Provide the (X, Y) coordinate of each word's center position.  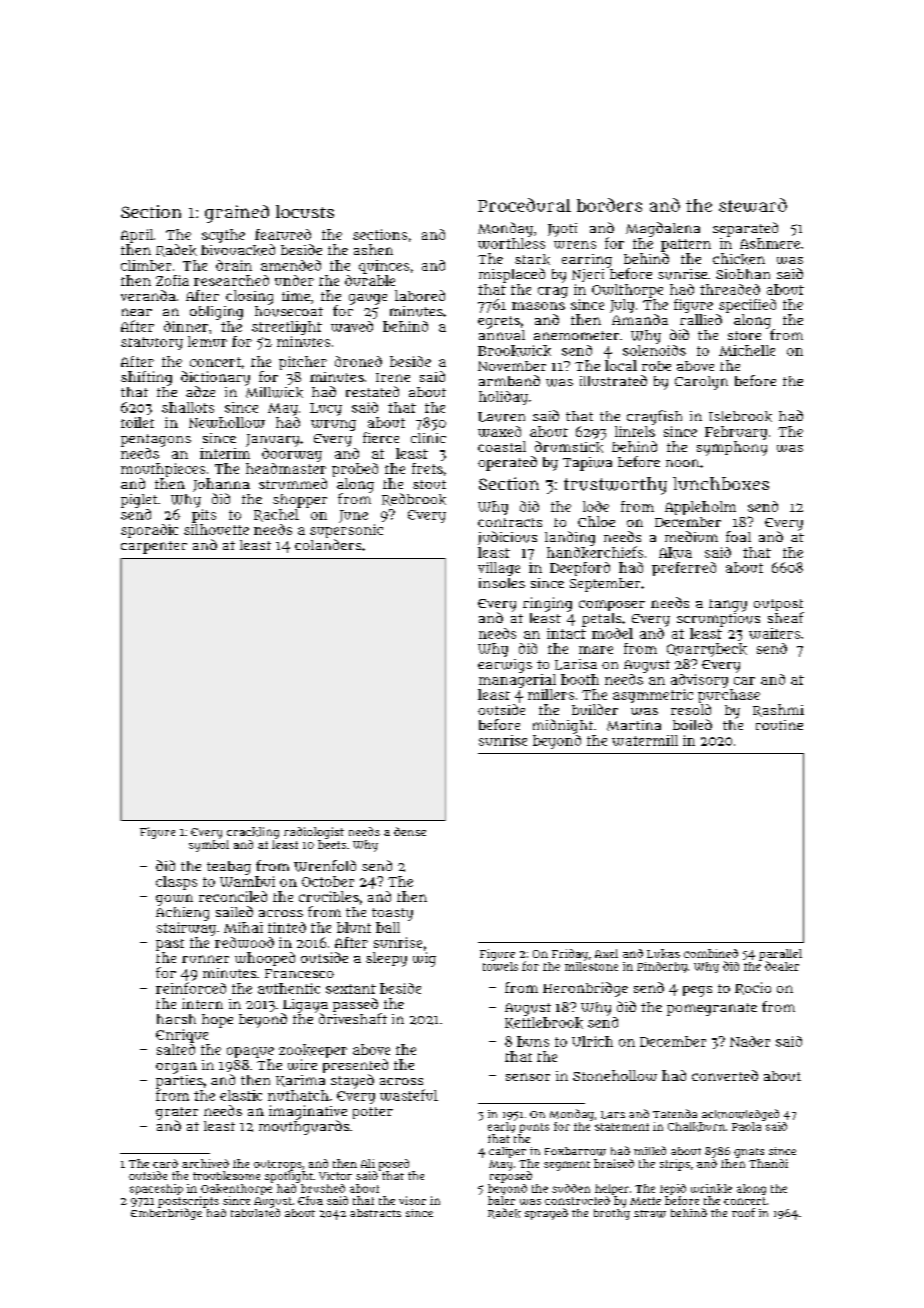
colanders (328, 544)
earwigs (505, 666)
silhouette (216, 529)
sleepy (386, 959)
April (137, 236)
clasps (176, 883)
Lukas (663, 953)
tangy (728, 605)
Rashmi (778, 710)
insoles (502, 583)
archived (205, 1163)
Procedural (524, 205)
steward (753, 205)
